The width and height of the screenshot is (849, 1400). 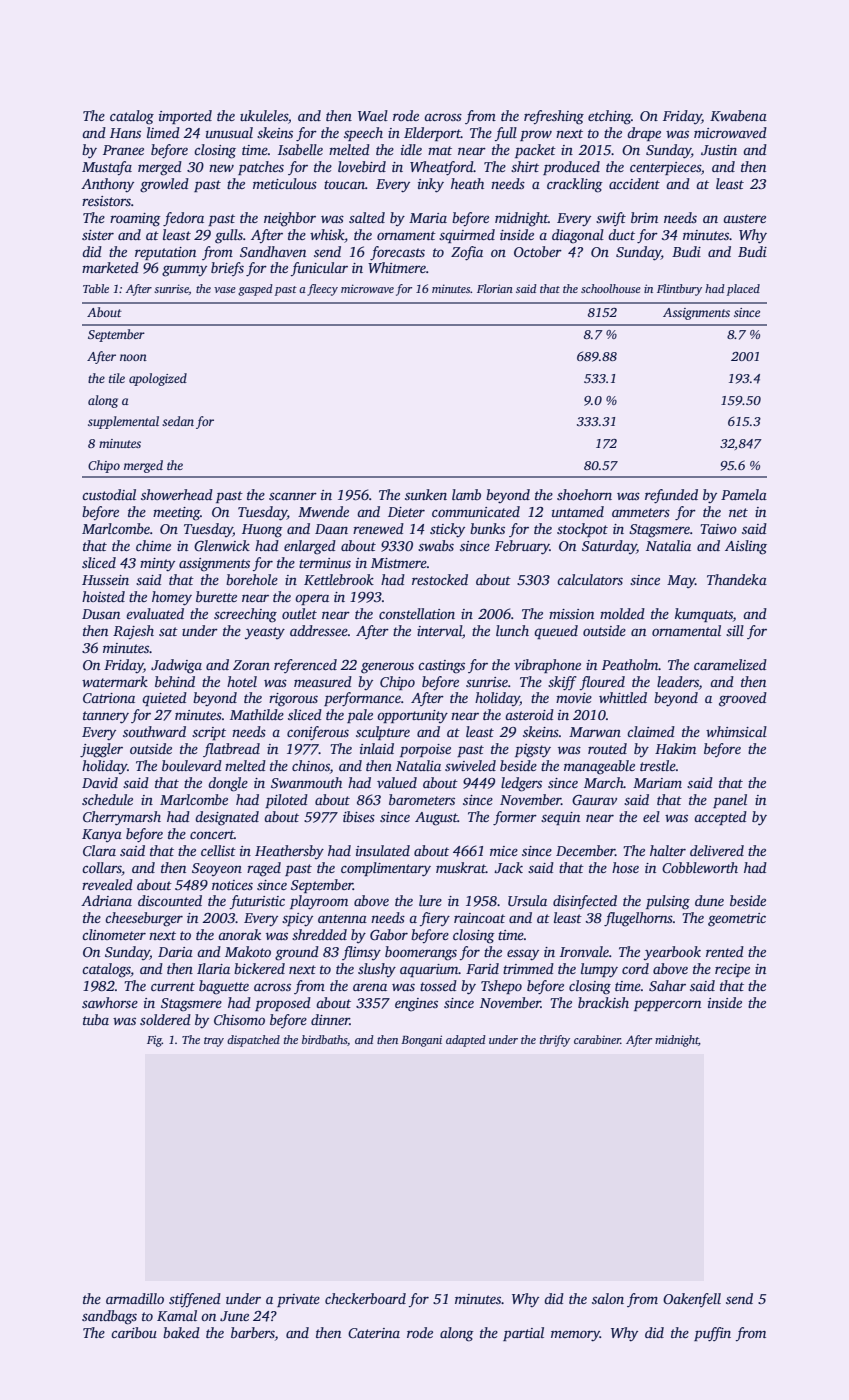 I want to click on Caterina, so click(x=374, y=1333).
